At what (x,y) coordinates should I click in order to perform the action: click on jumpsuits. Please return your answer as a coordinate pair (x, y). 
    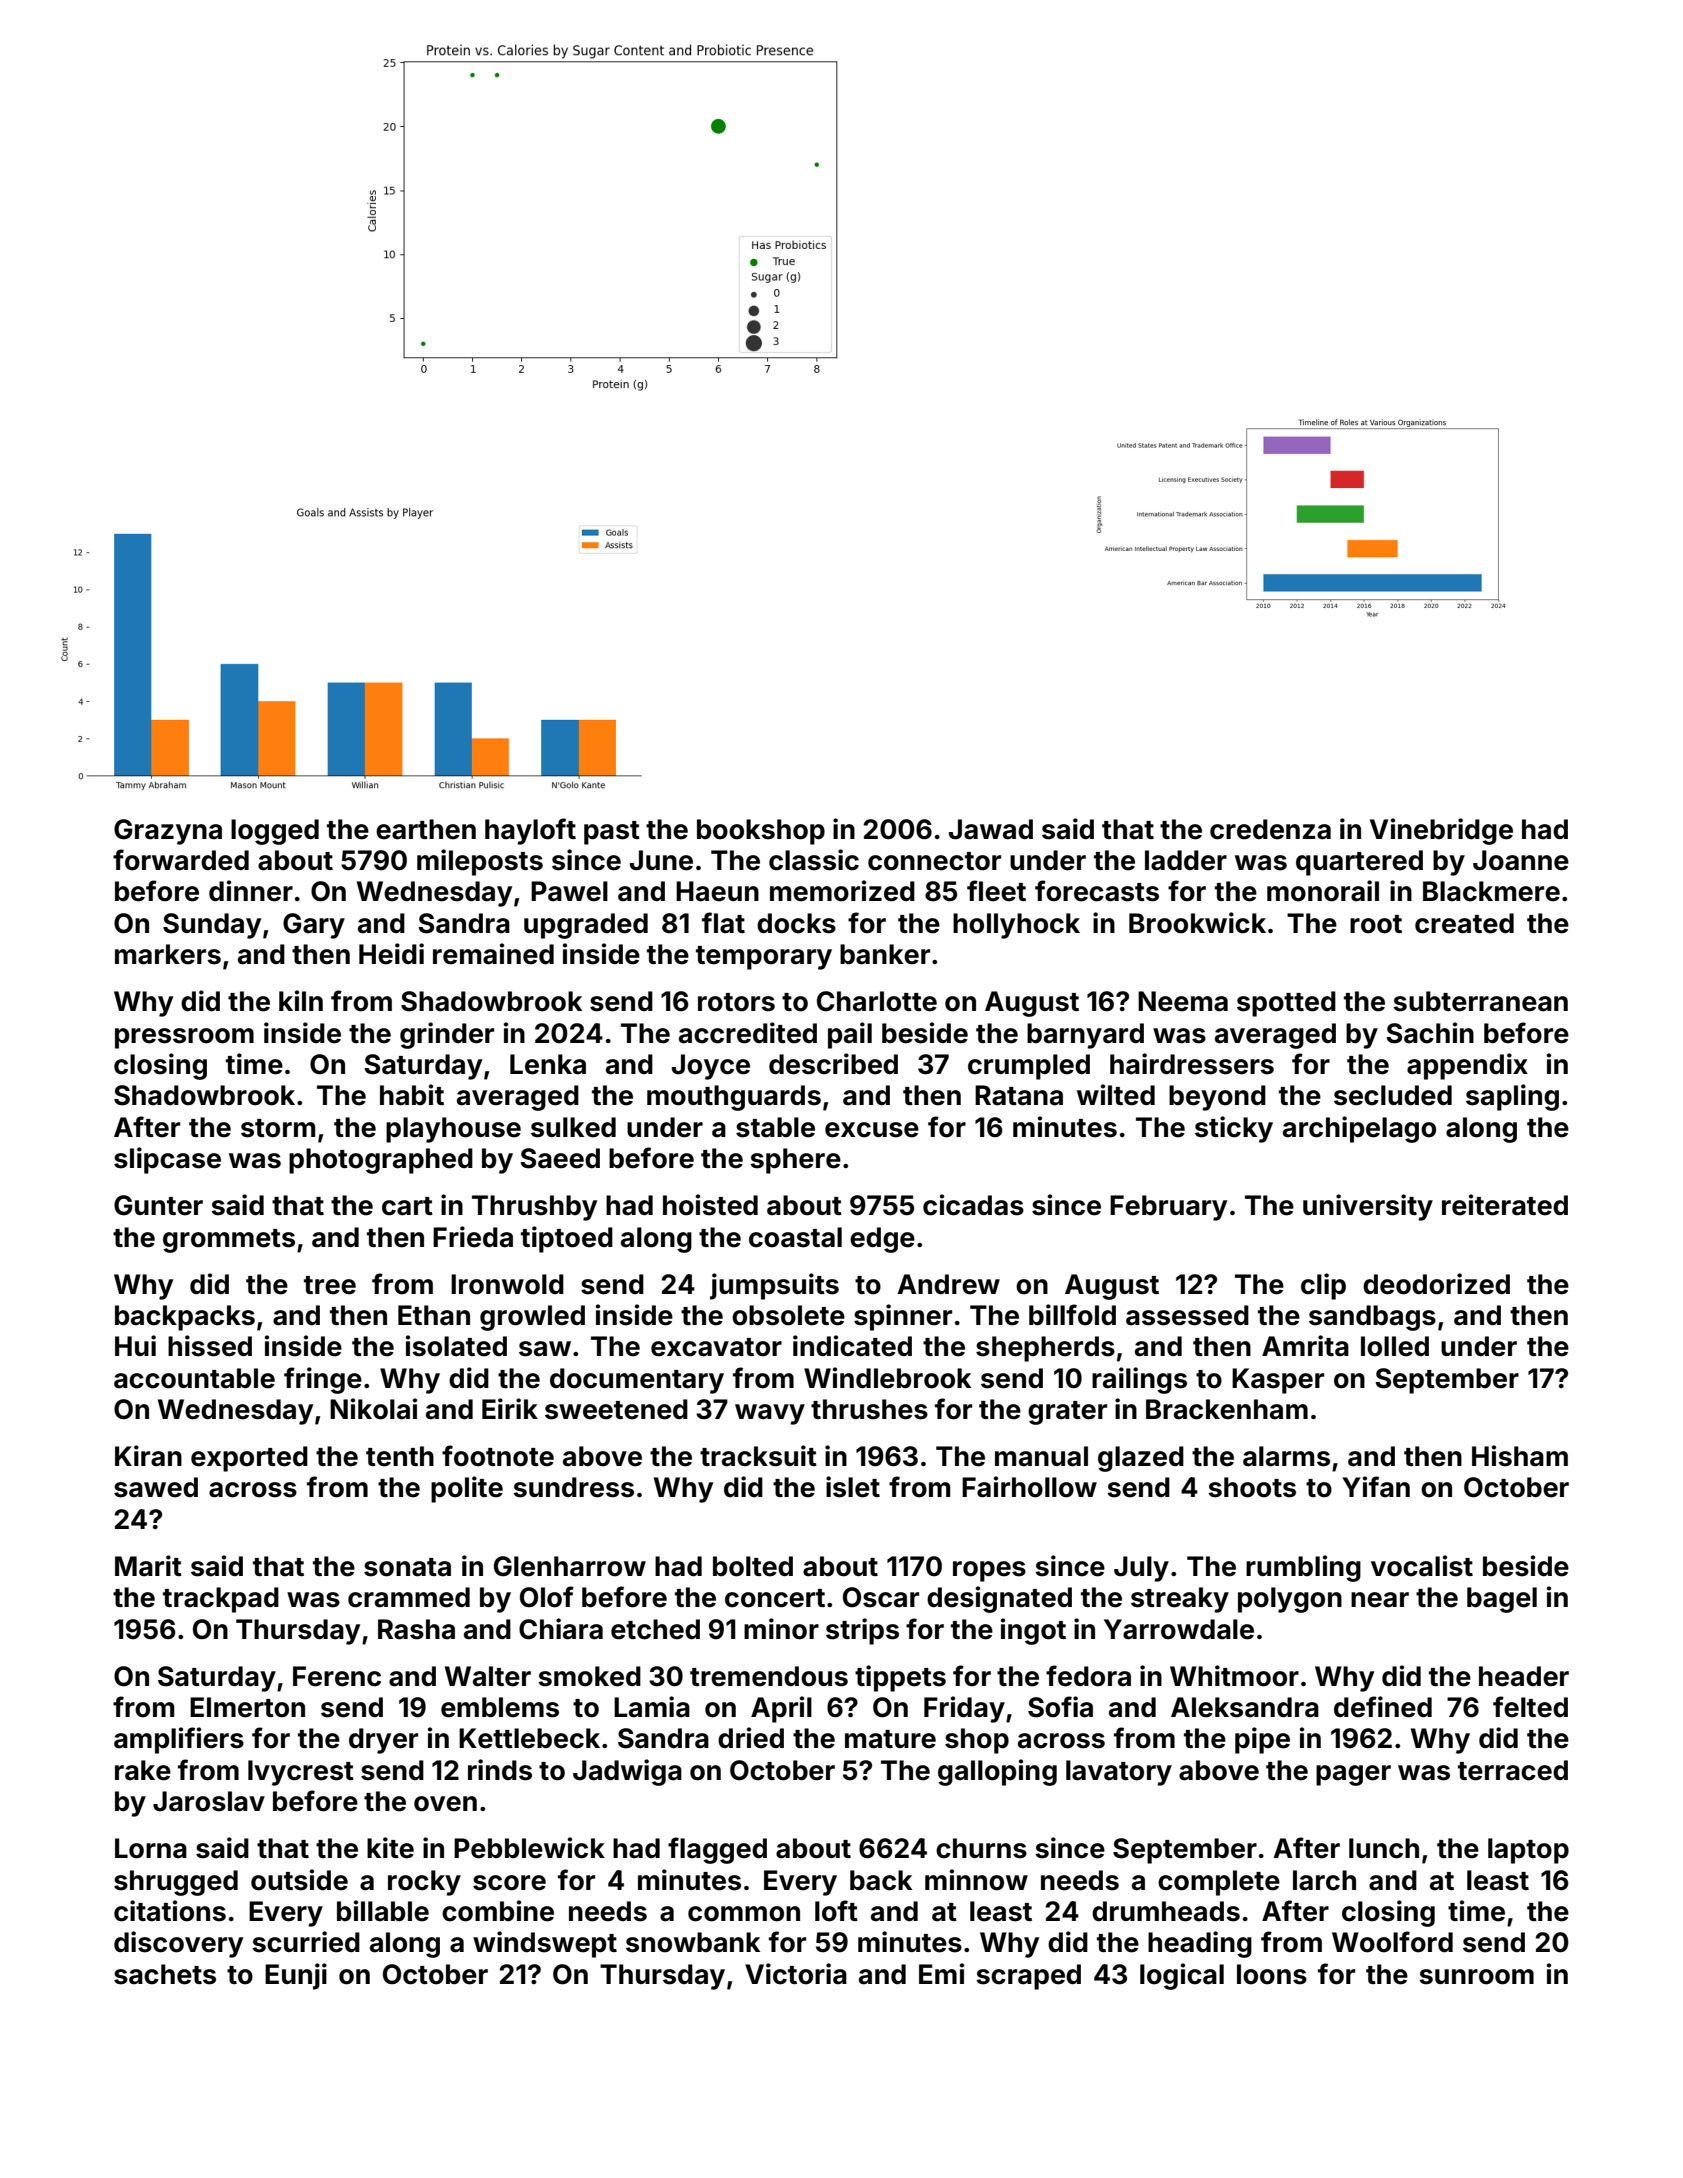
    Looking at the image, I should click on (774, 1286).
